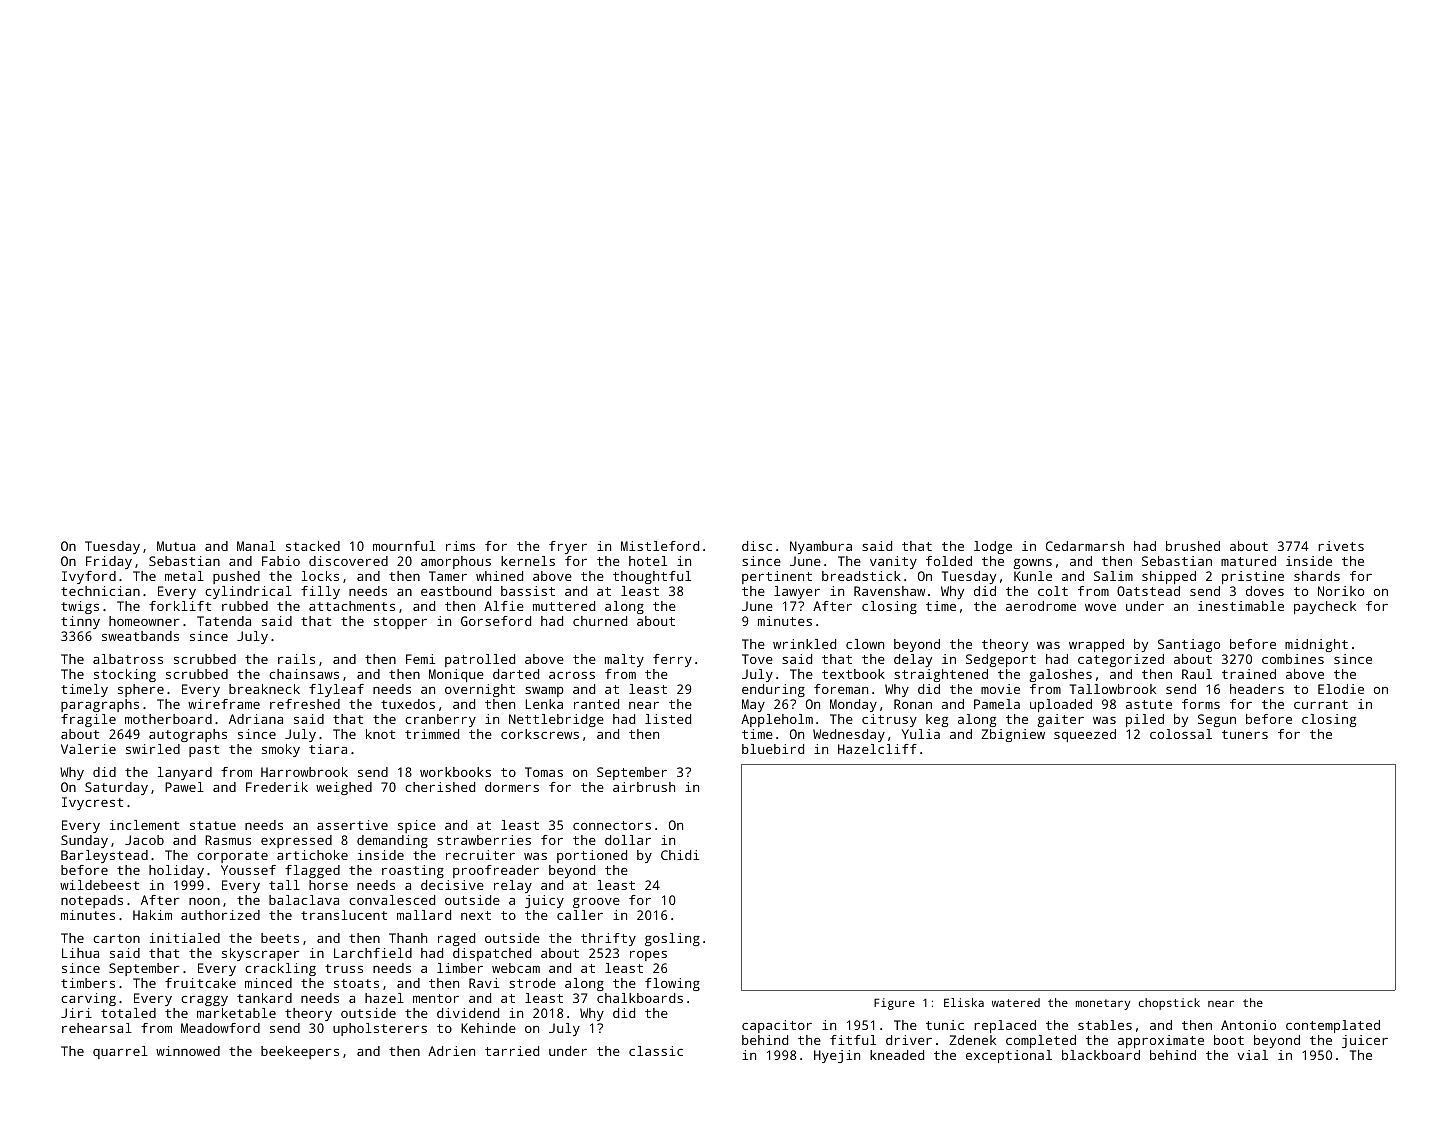 This screenshot has width=1456, height=1125. Describe the element at coordinates (380, 734) in the screenshot. I see `knot` at that location.
